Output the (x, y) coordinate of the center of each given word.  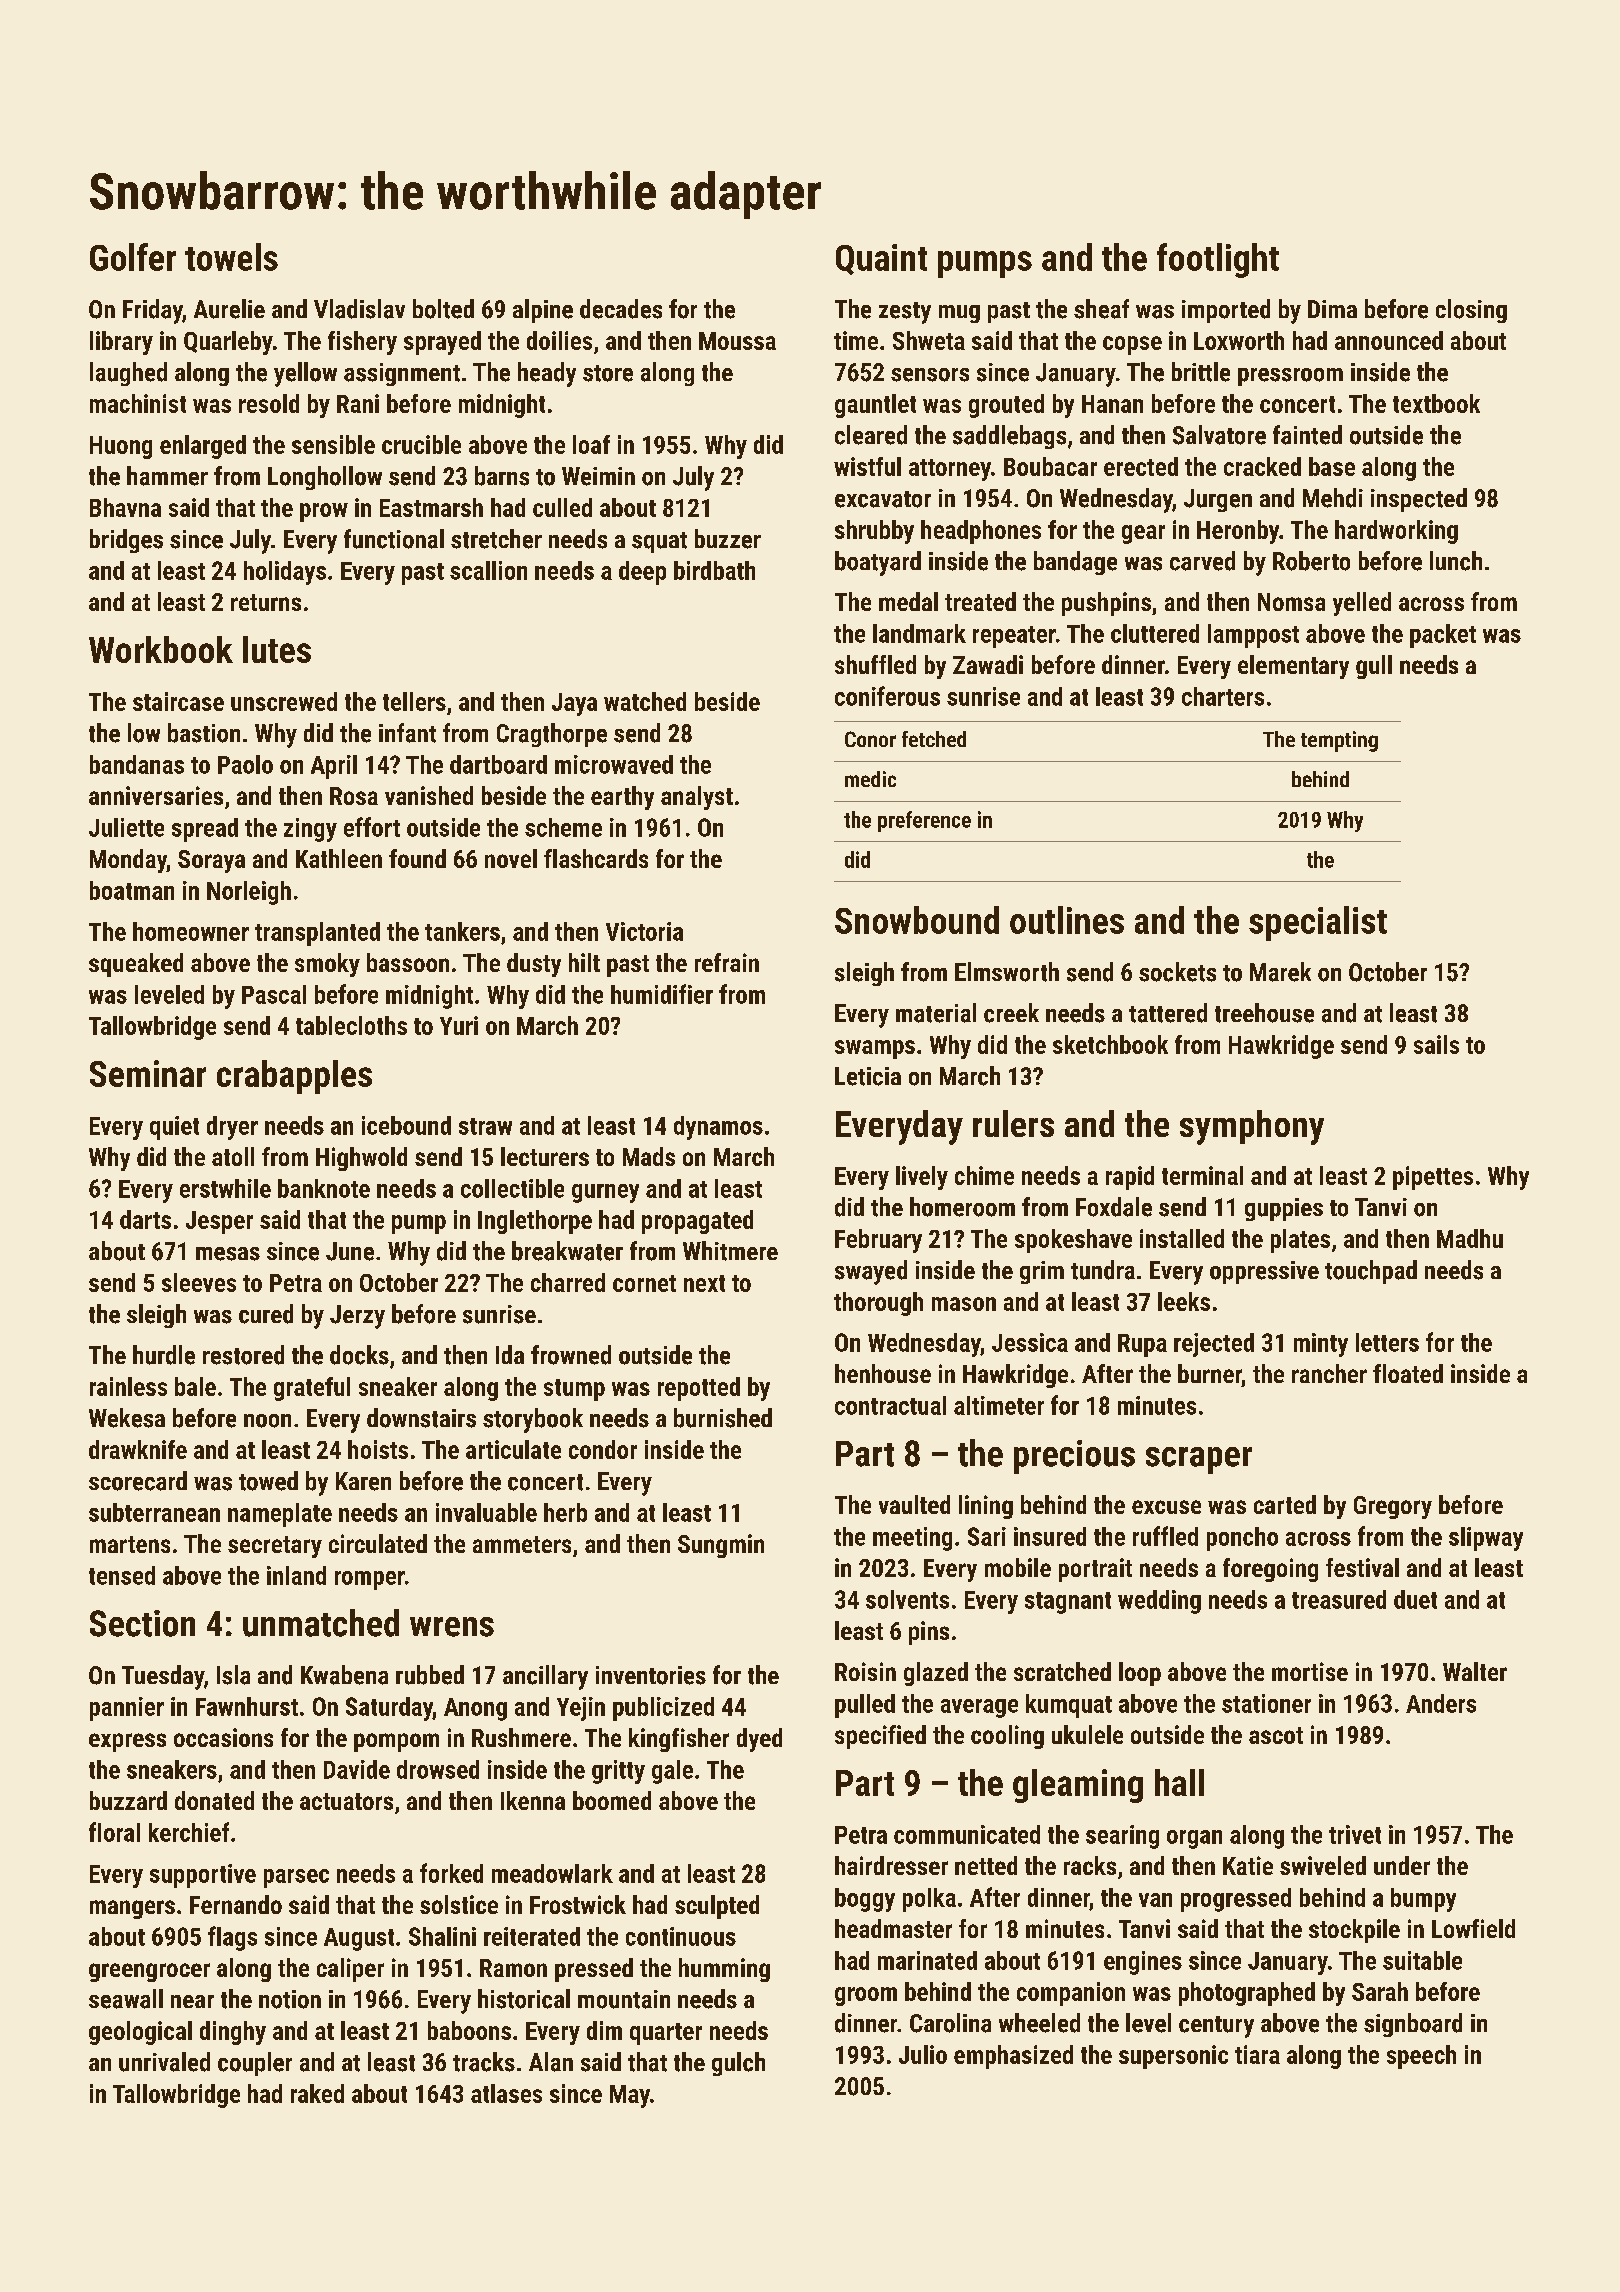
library (121, 343)
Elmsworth (1007, 972)
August (359, 1939)
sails (1436, 1044)
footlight (1218, 260)
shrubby (874, 532)
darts (145, 1219)
